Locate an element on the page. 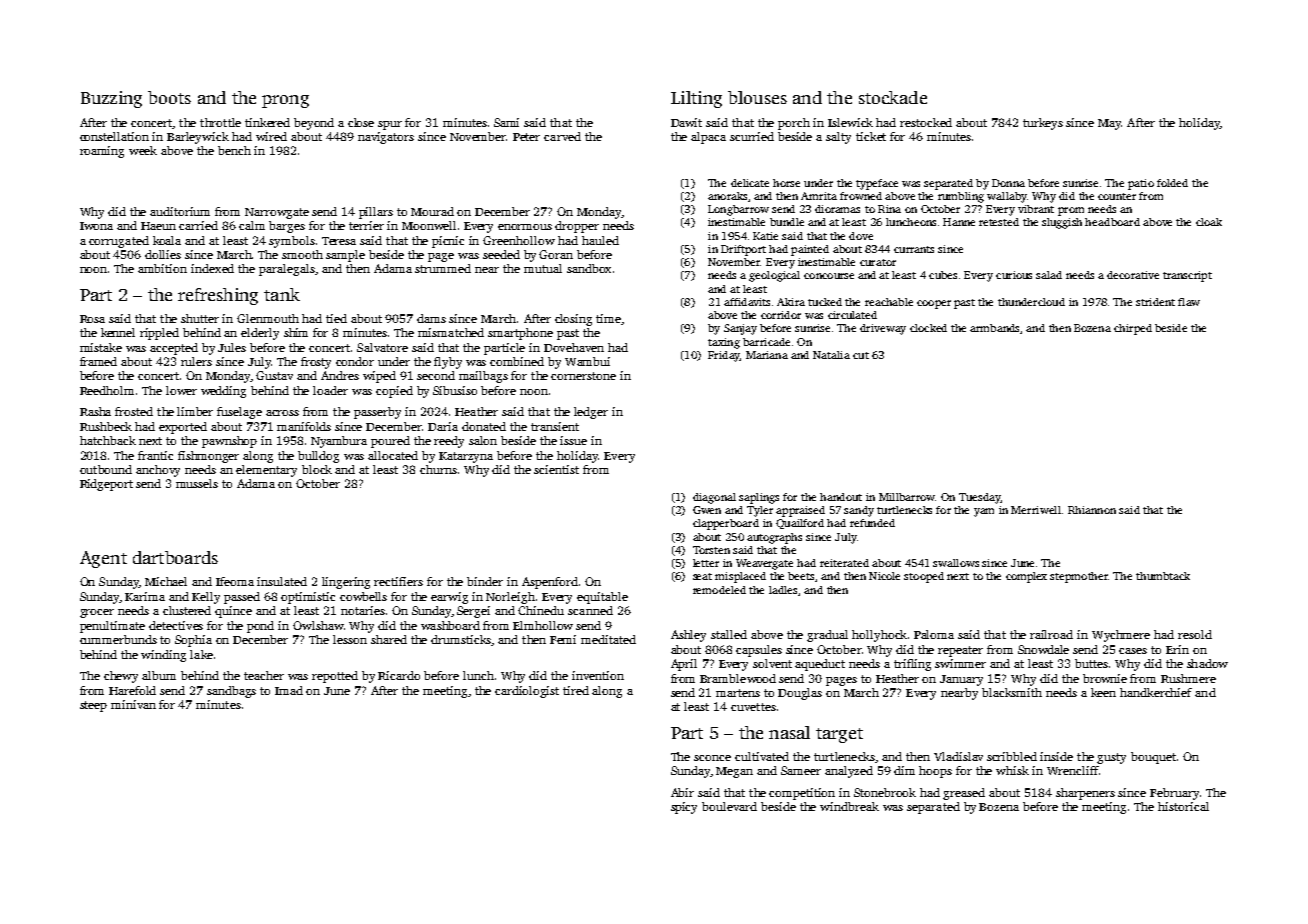 This image has width=1308, height=924. remodeled is located at coordinates (719, 590).
